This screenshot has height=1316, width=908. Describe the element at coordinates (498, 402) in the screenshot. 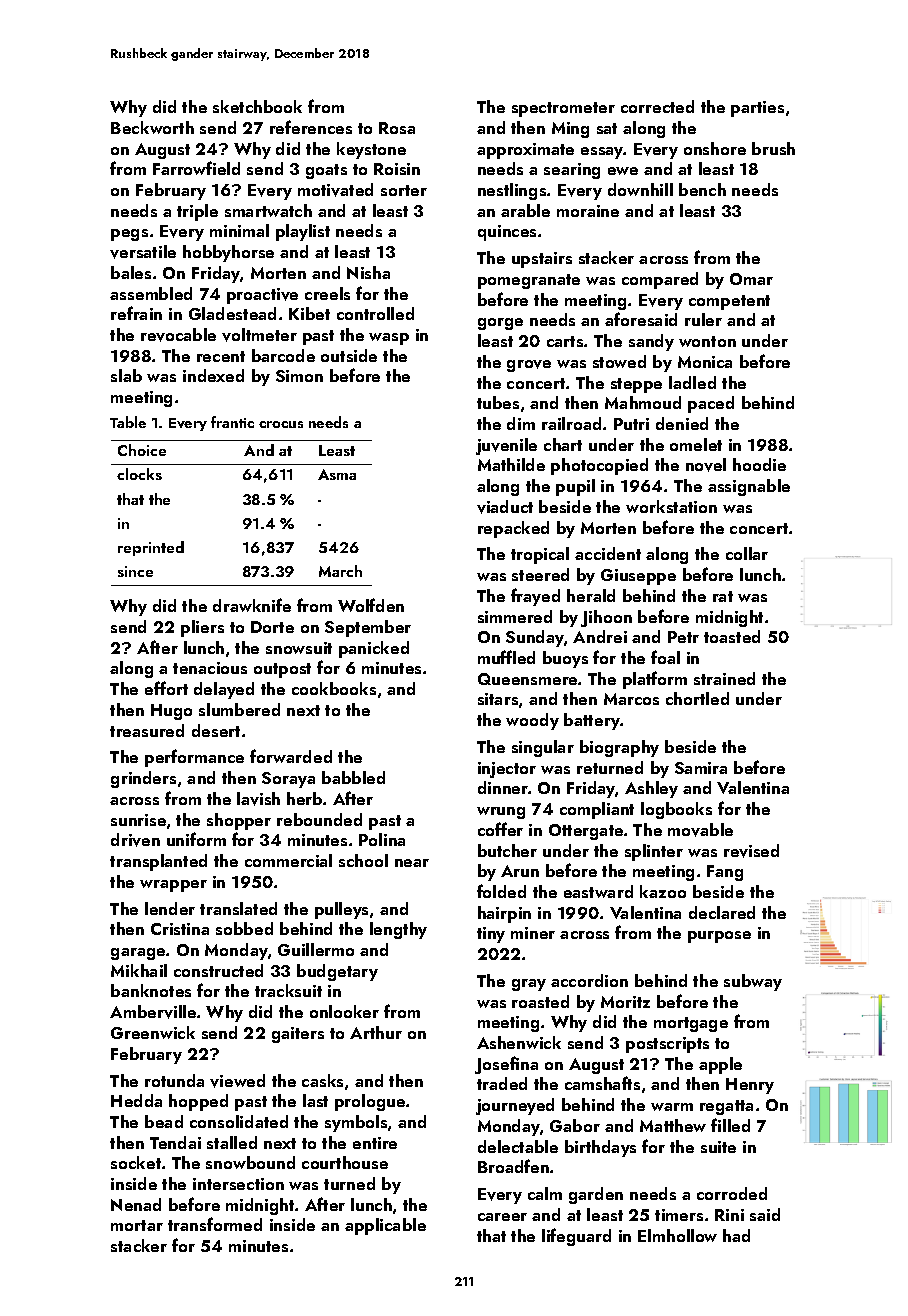

I see `tubes` at that location.
